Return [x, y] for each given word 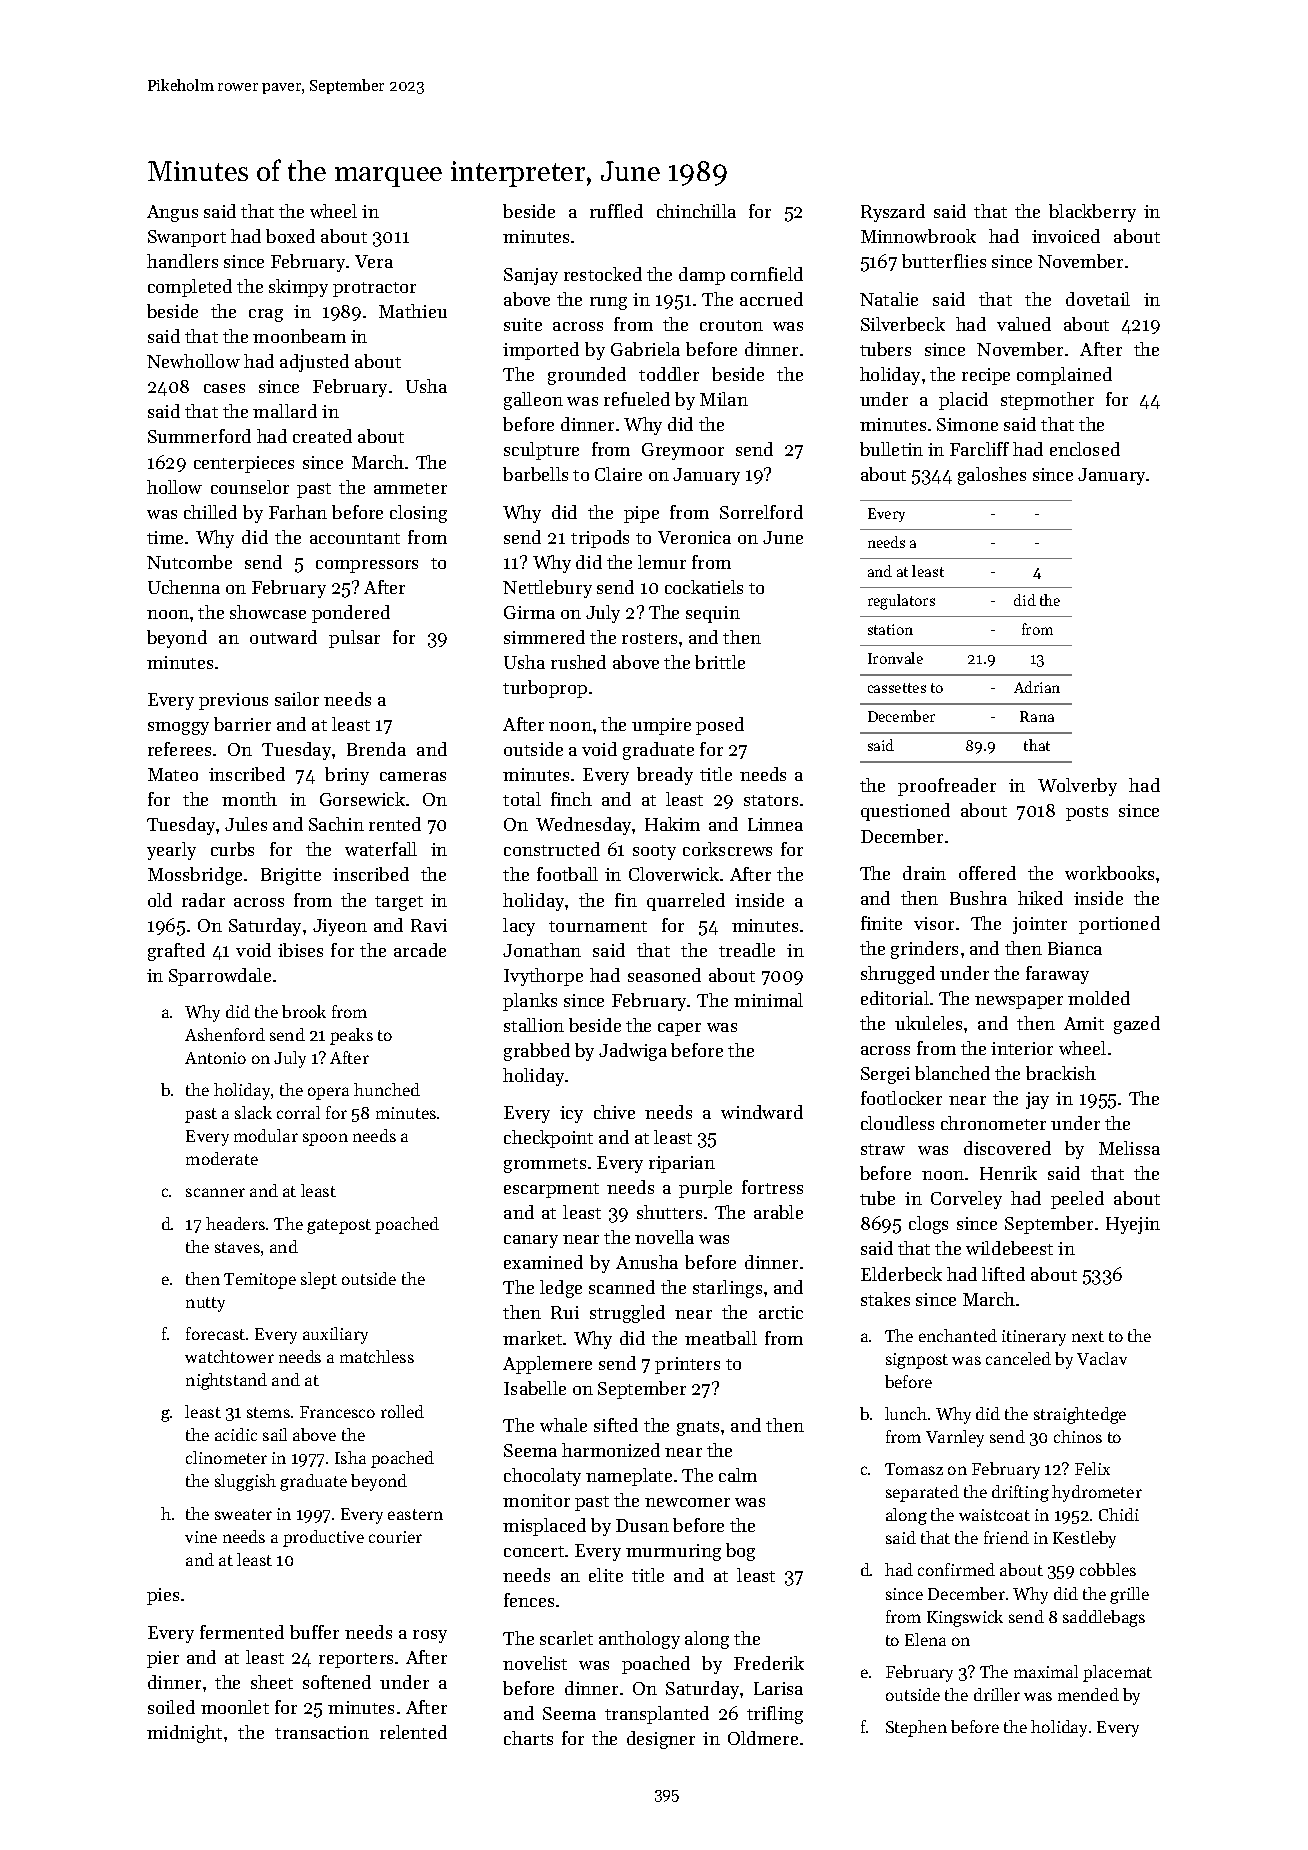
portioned [1119, 925]
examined [543, 1262]
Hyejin [1133, 1225]
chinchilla [696, 211]
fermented [242, 1632]
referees [179, 749]
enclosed [1085, 449]
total [522, 799]
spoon [325, 1139]
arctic [781, 1312]
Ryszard [893, 213]
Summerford [199, 436]
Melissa [1129, 1148]
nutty [205, 1304]
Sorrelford [761, 512]
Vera [374, 261]
